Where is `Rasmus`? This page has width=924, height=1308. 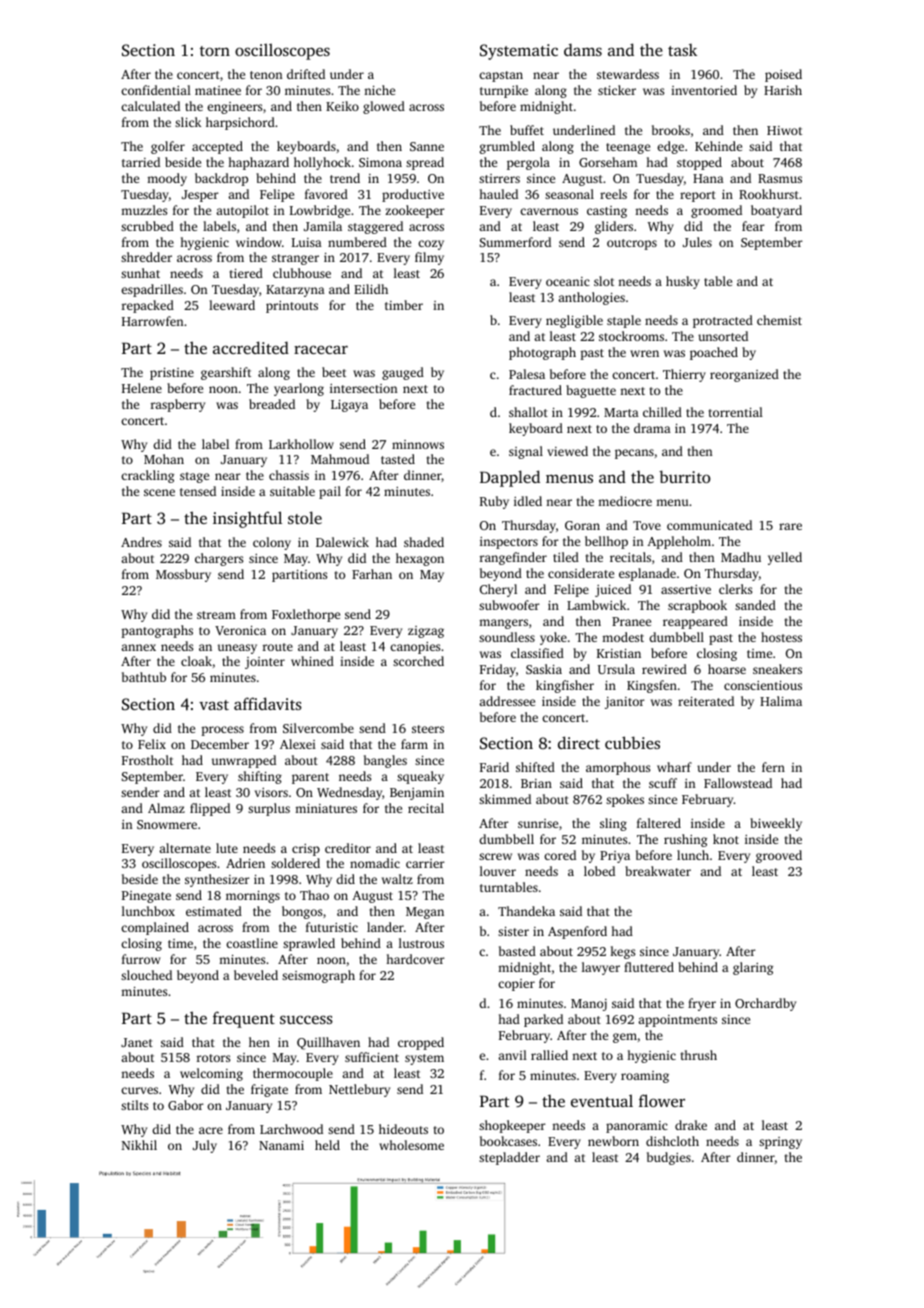 Rasmus is located at coordinates (780, 178).
